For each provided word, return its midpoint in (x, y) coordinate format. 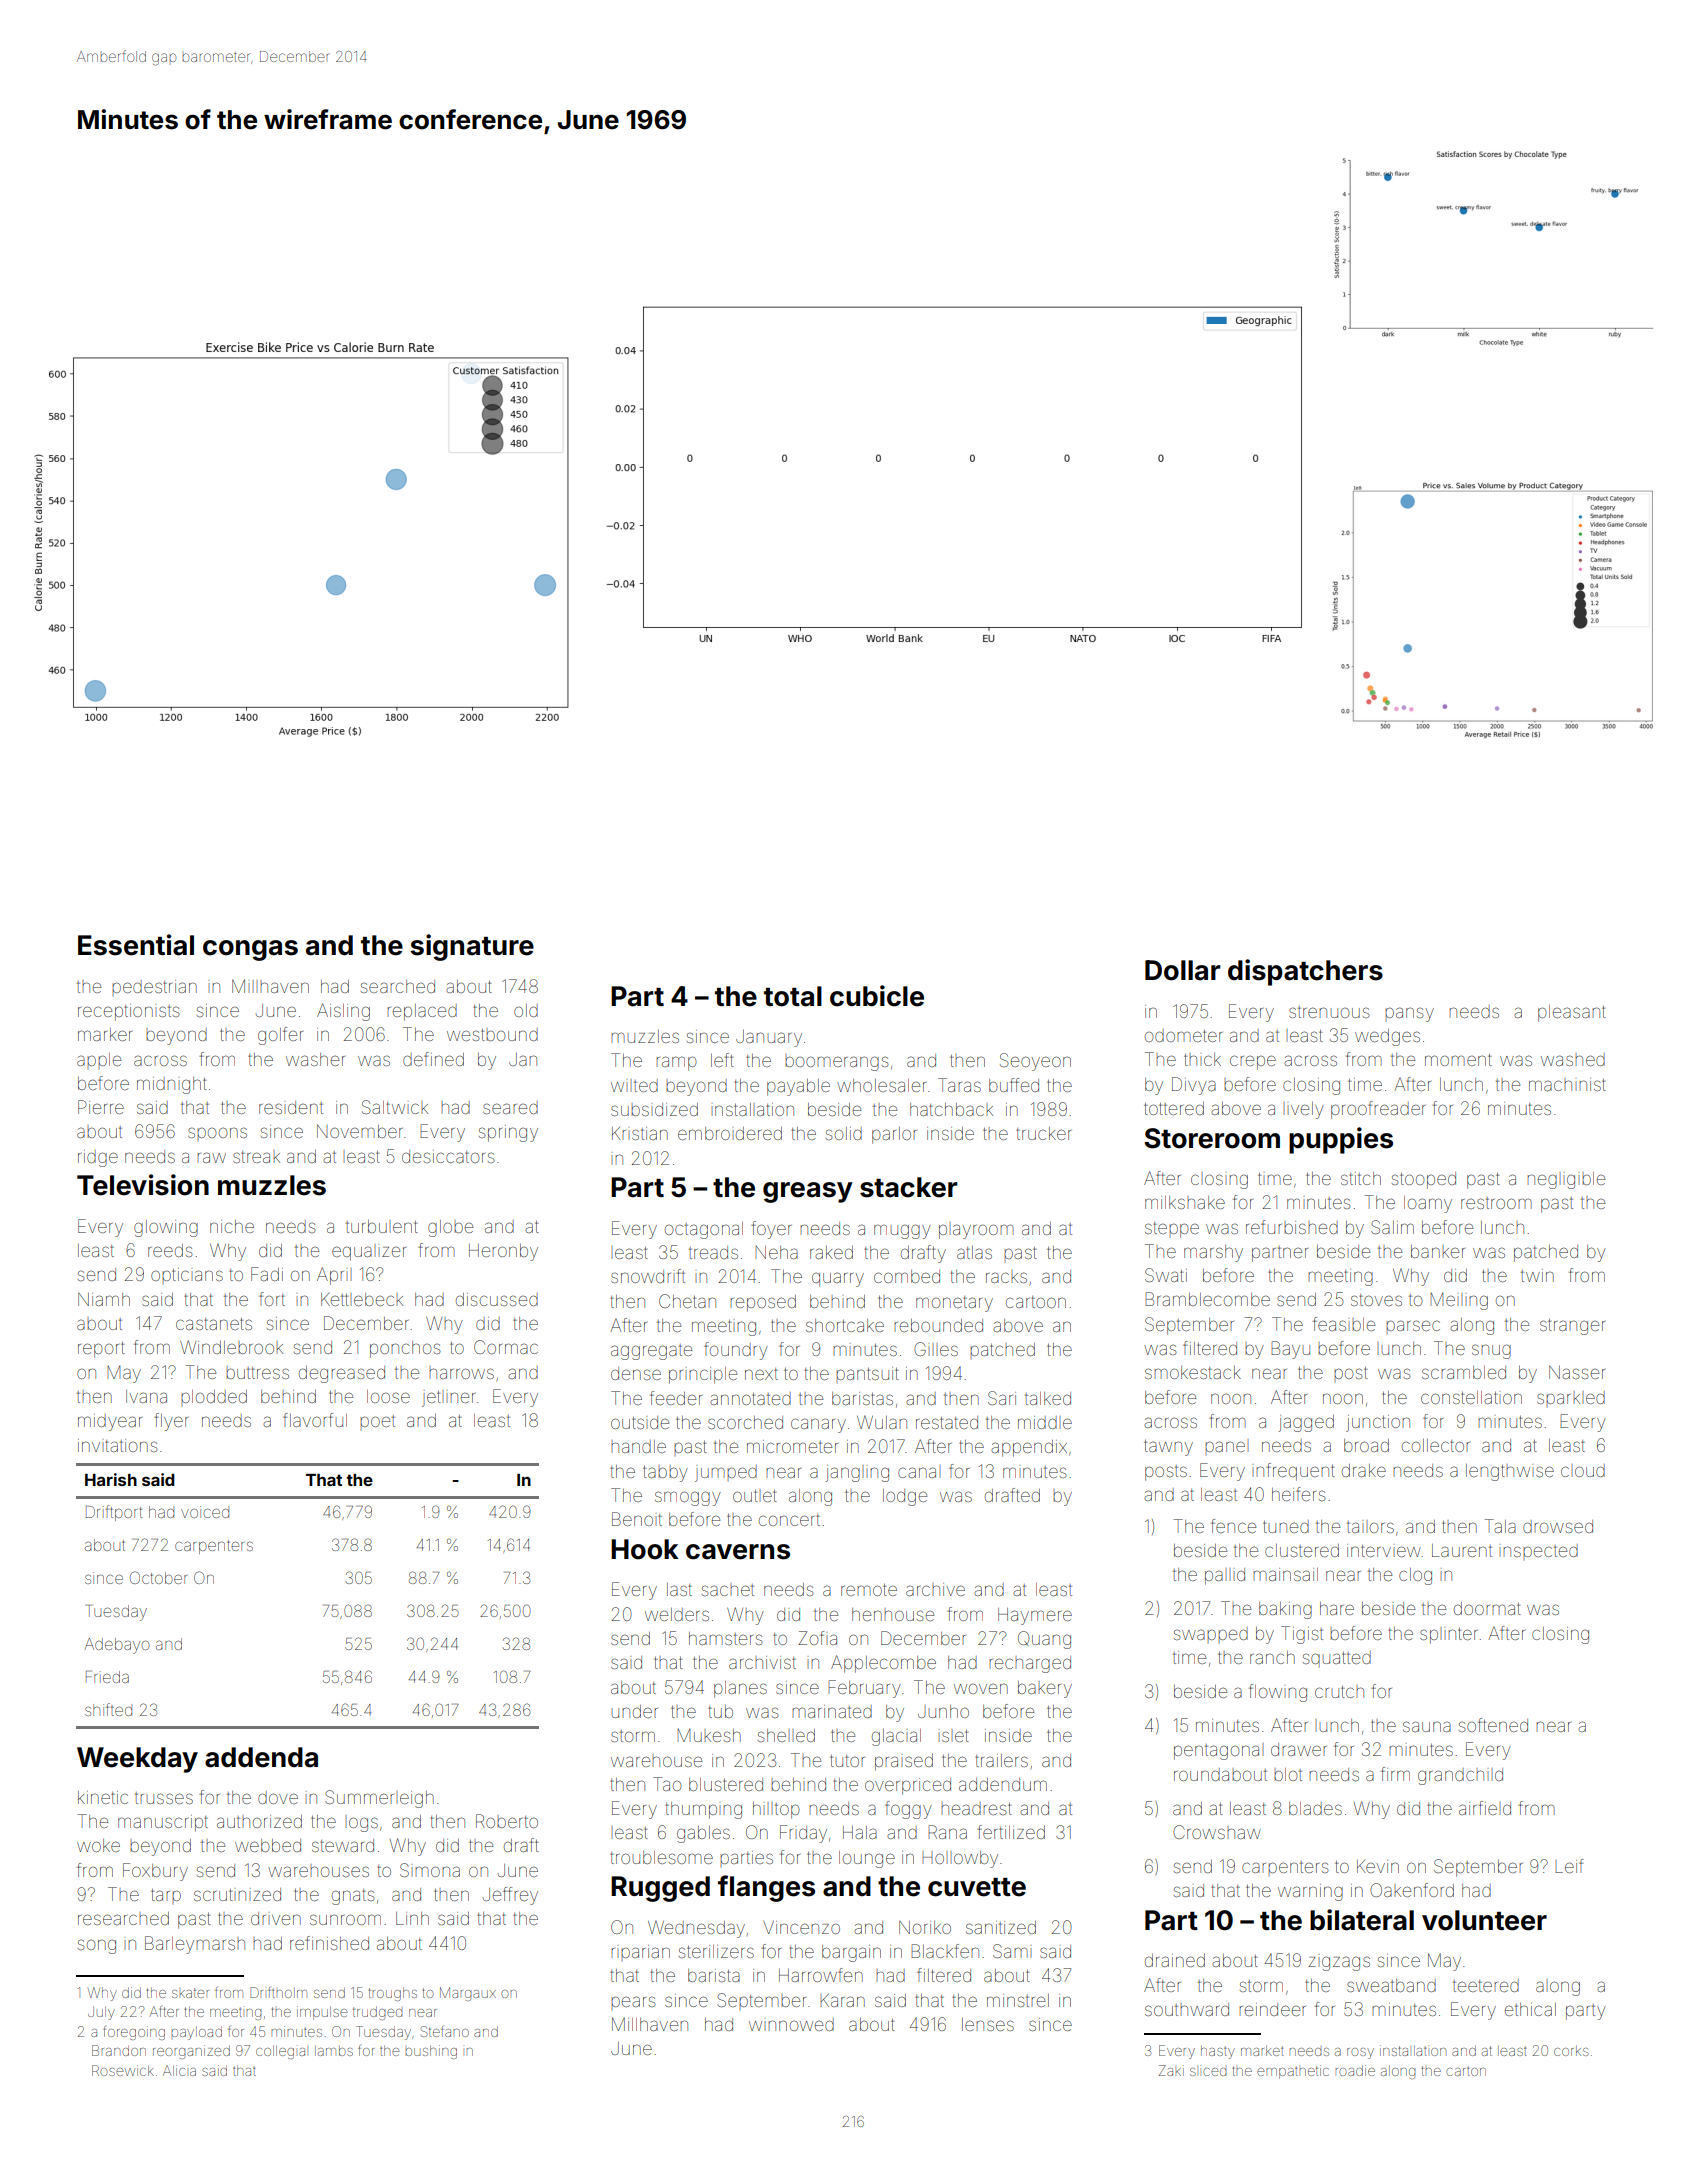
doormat (1487, 1608)
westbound (492, 1034)
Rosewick (123, 2070)
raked (831, 1252)
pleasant (1572, 1013)
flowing (1278, 1693)
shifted (108, 1709)
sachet (728, 1590)
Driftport (114, 1513)
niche (232, 1226)
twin (1537, 1275)
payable (798, 1087)
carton (1466, 2071)
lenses (988, 2024)
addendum (1003, 1784)
